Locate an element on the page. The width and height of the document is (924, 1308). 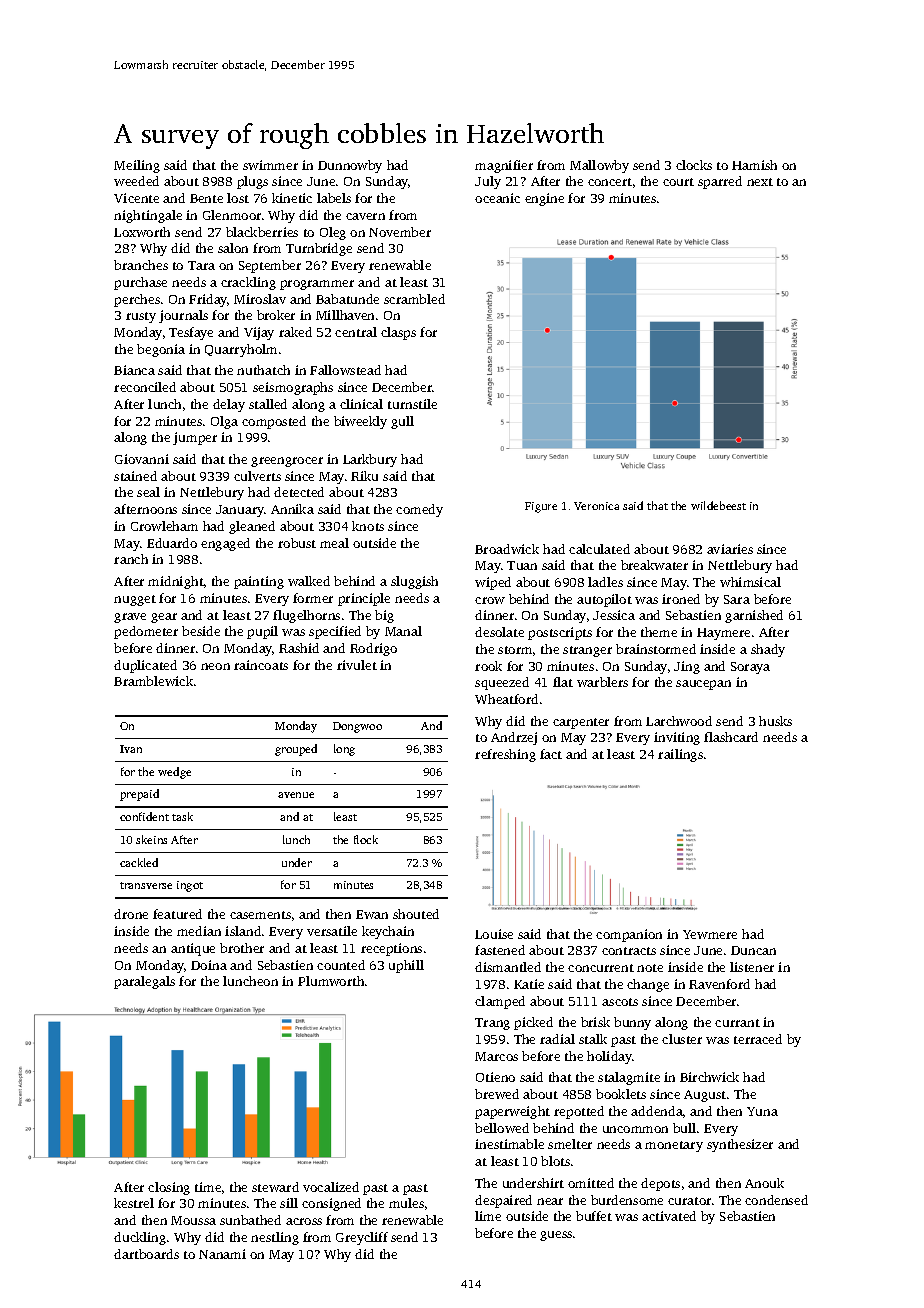
meal is located at coordinates (334, 543).
